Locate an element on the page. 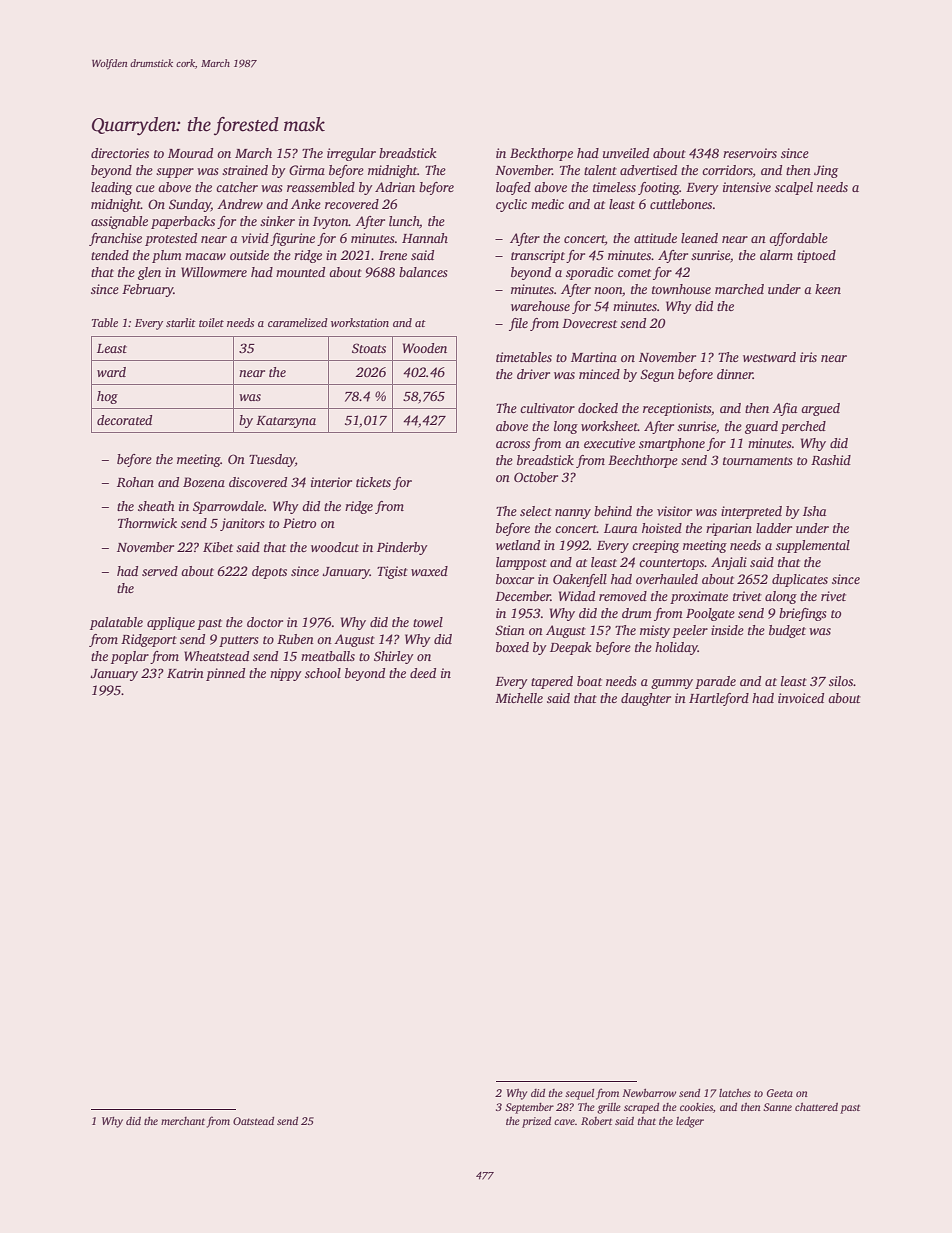 The image size is (952, 1233). prized is located at coordinates (536, 1122).
